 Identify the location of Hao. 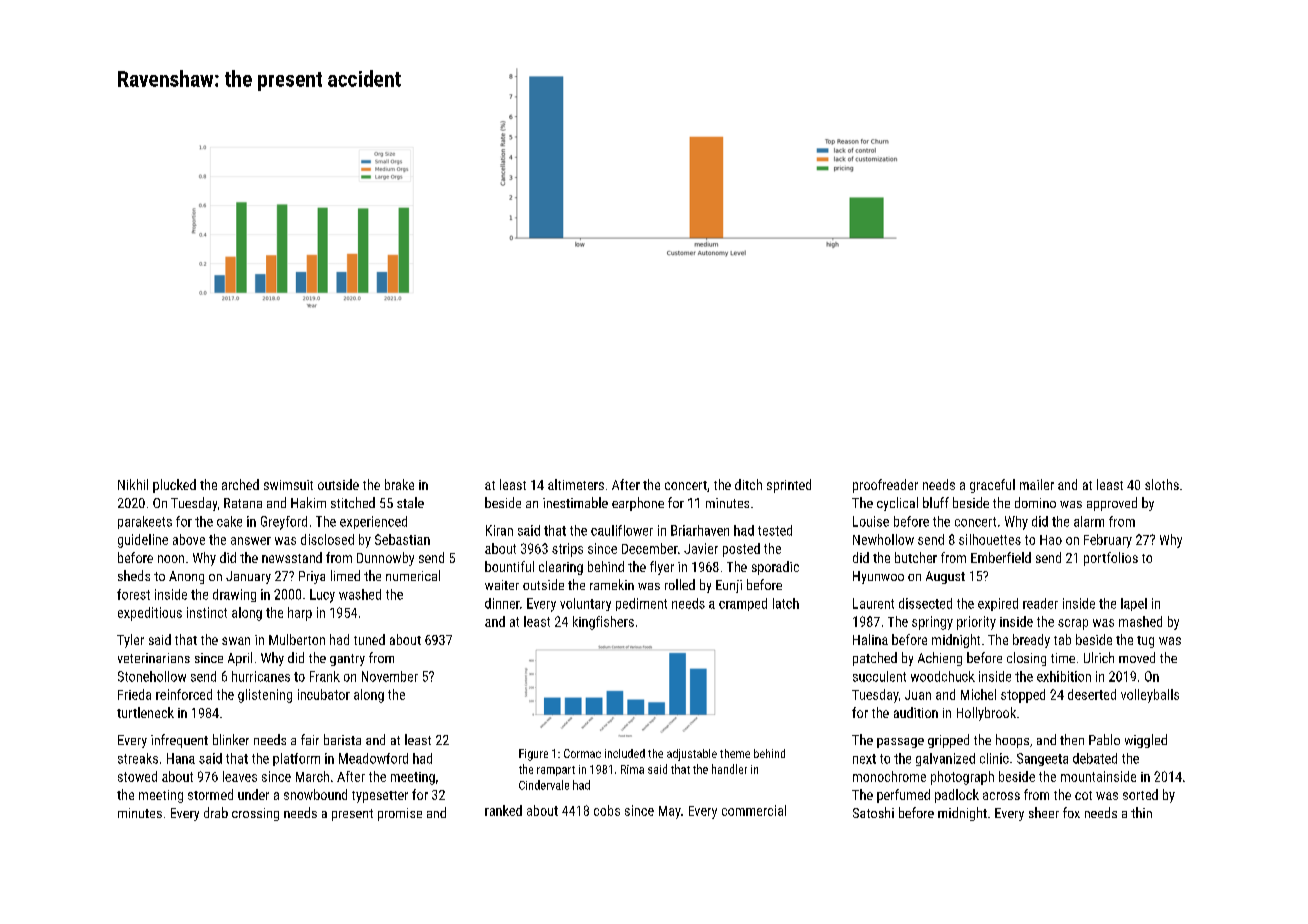
(1051, 540).
